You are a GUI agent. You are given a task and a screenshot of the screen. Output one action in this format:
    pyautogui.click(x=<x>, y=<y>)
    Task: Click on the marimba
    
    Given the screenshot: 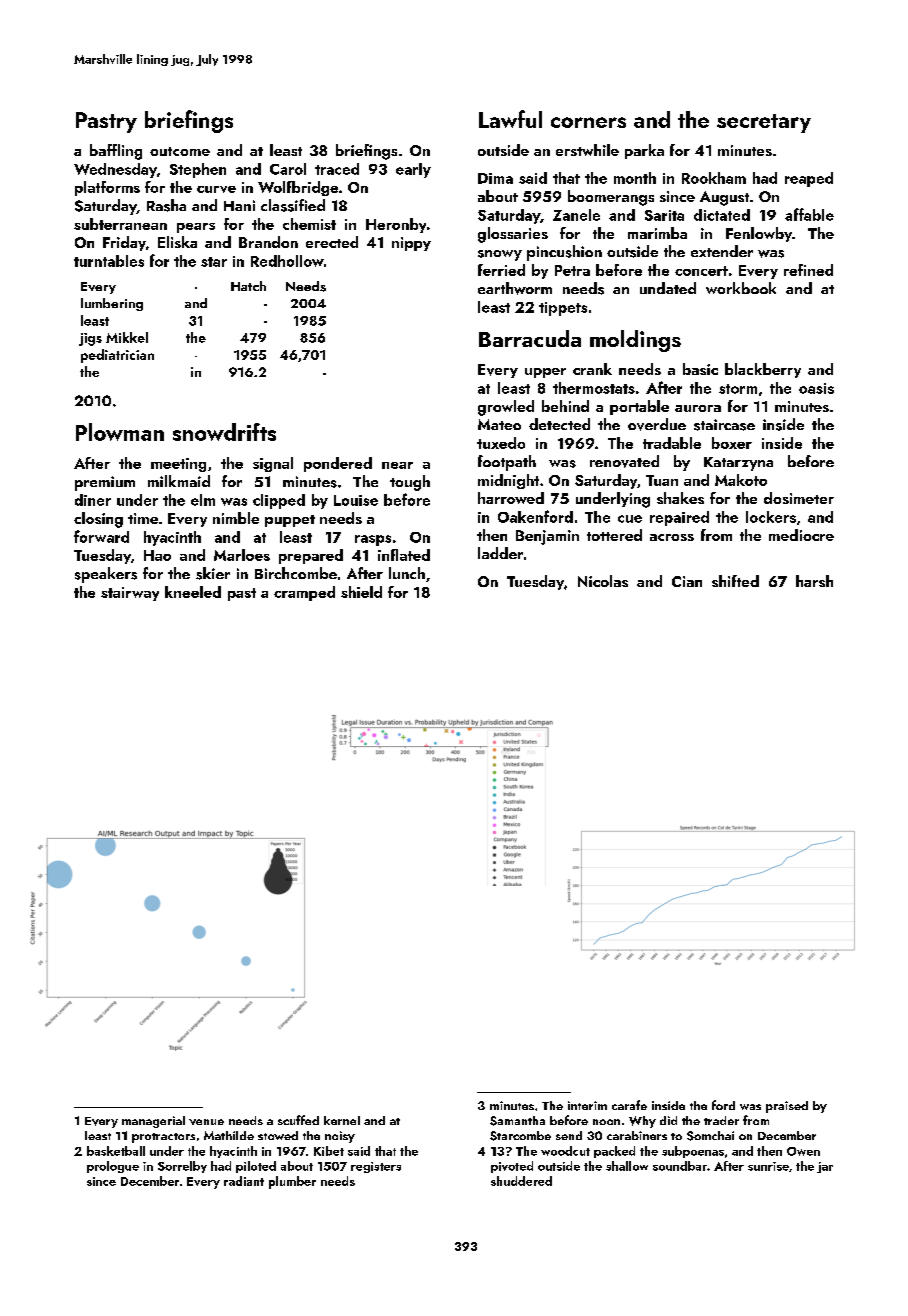 What is the action you would take?
    pyautogui.click(x=657, y=233)
